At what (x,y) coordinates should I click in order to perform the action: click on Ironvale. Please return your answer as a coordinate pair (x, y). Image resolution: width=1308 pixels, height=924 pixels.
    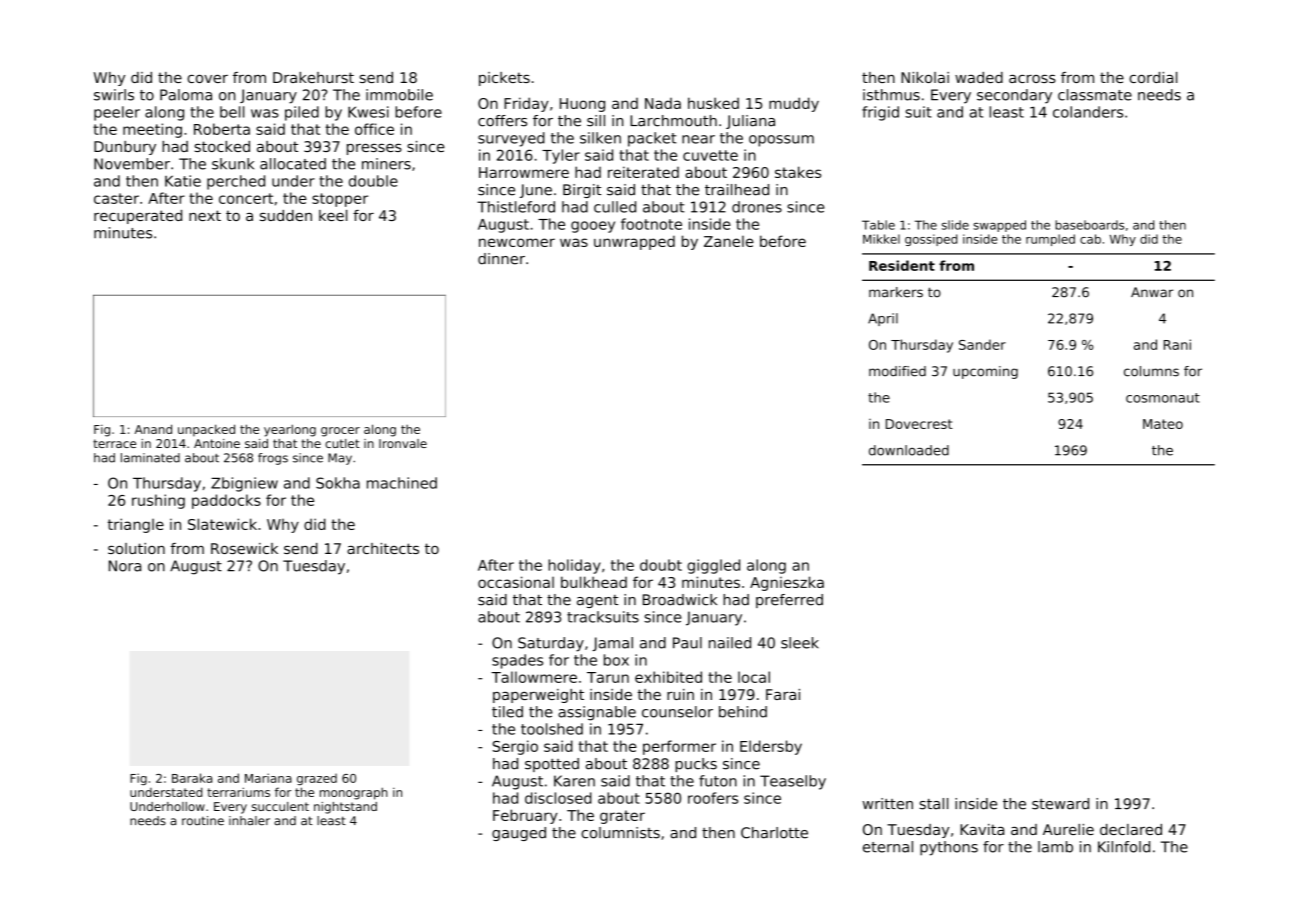
    Looking at the image, I should click on (403, 443).
